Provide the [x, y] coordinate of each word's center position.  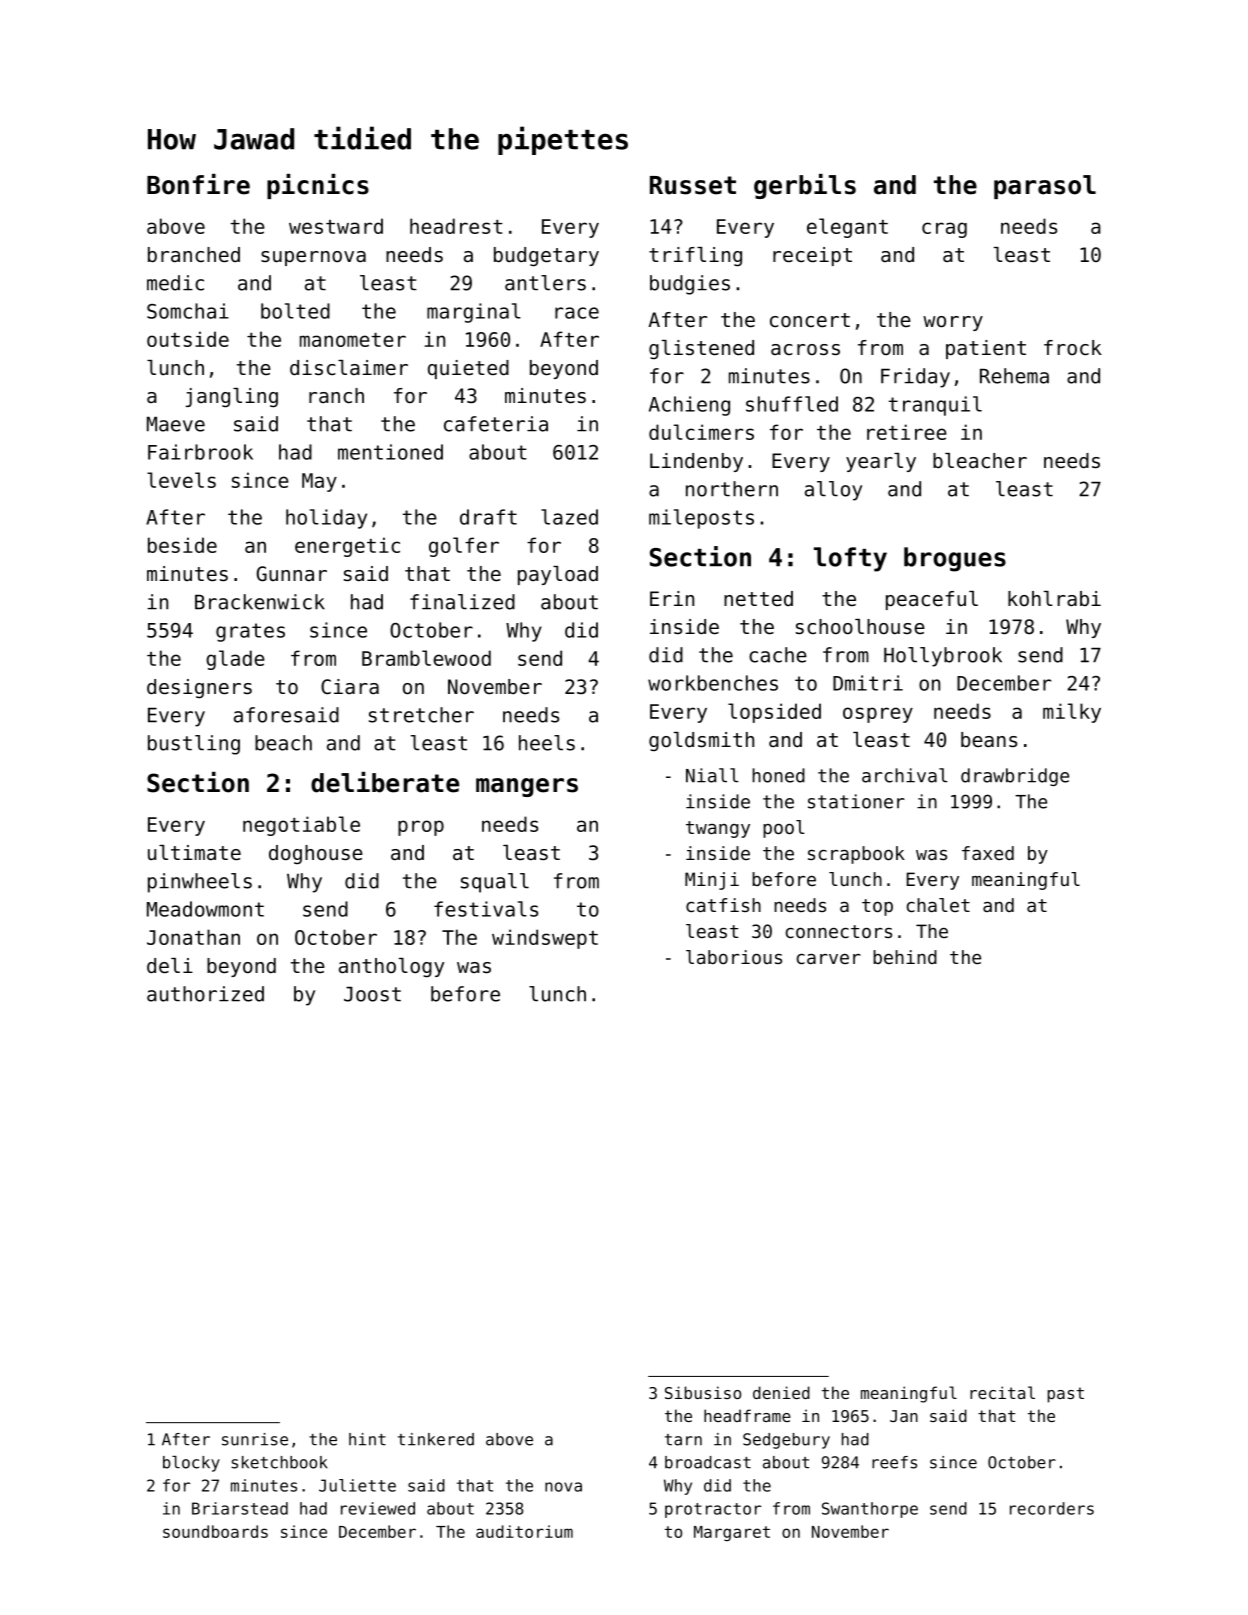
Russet [693, 185]
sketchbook [279, 1462]
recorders [1052, 1508]
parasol [1045, 187]
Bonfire [198, 184]
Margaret [732, 1533]
